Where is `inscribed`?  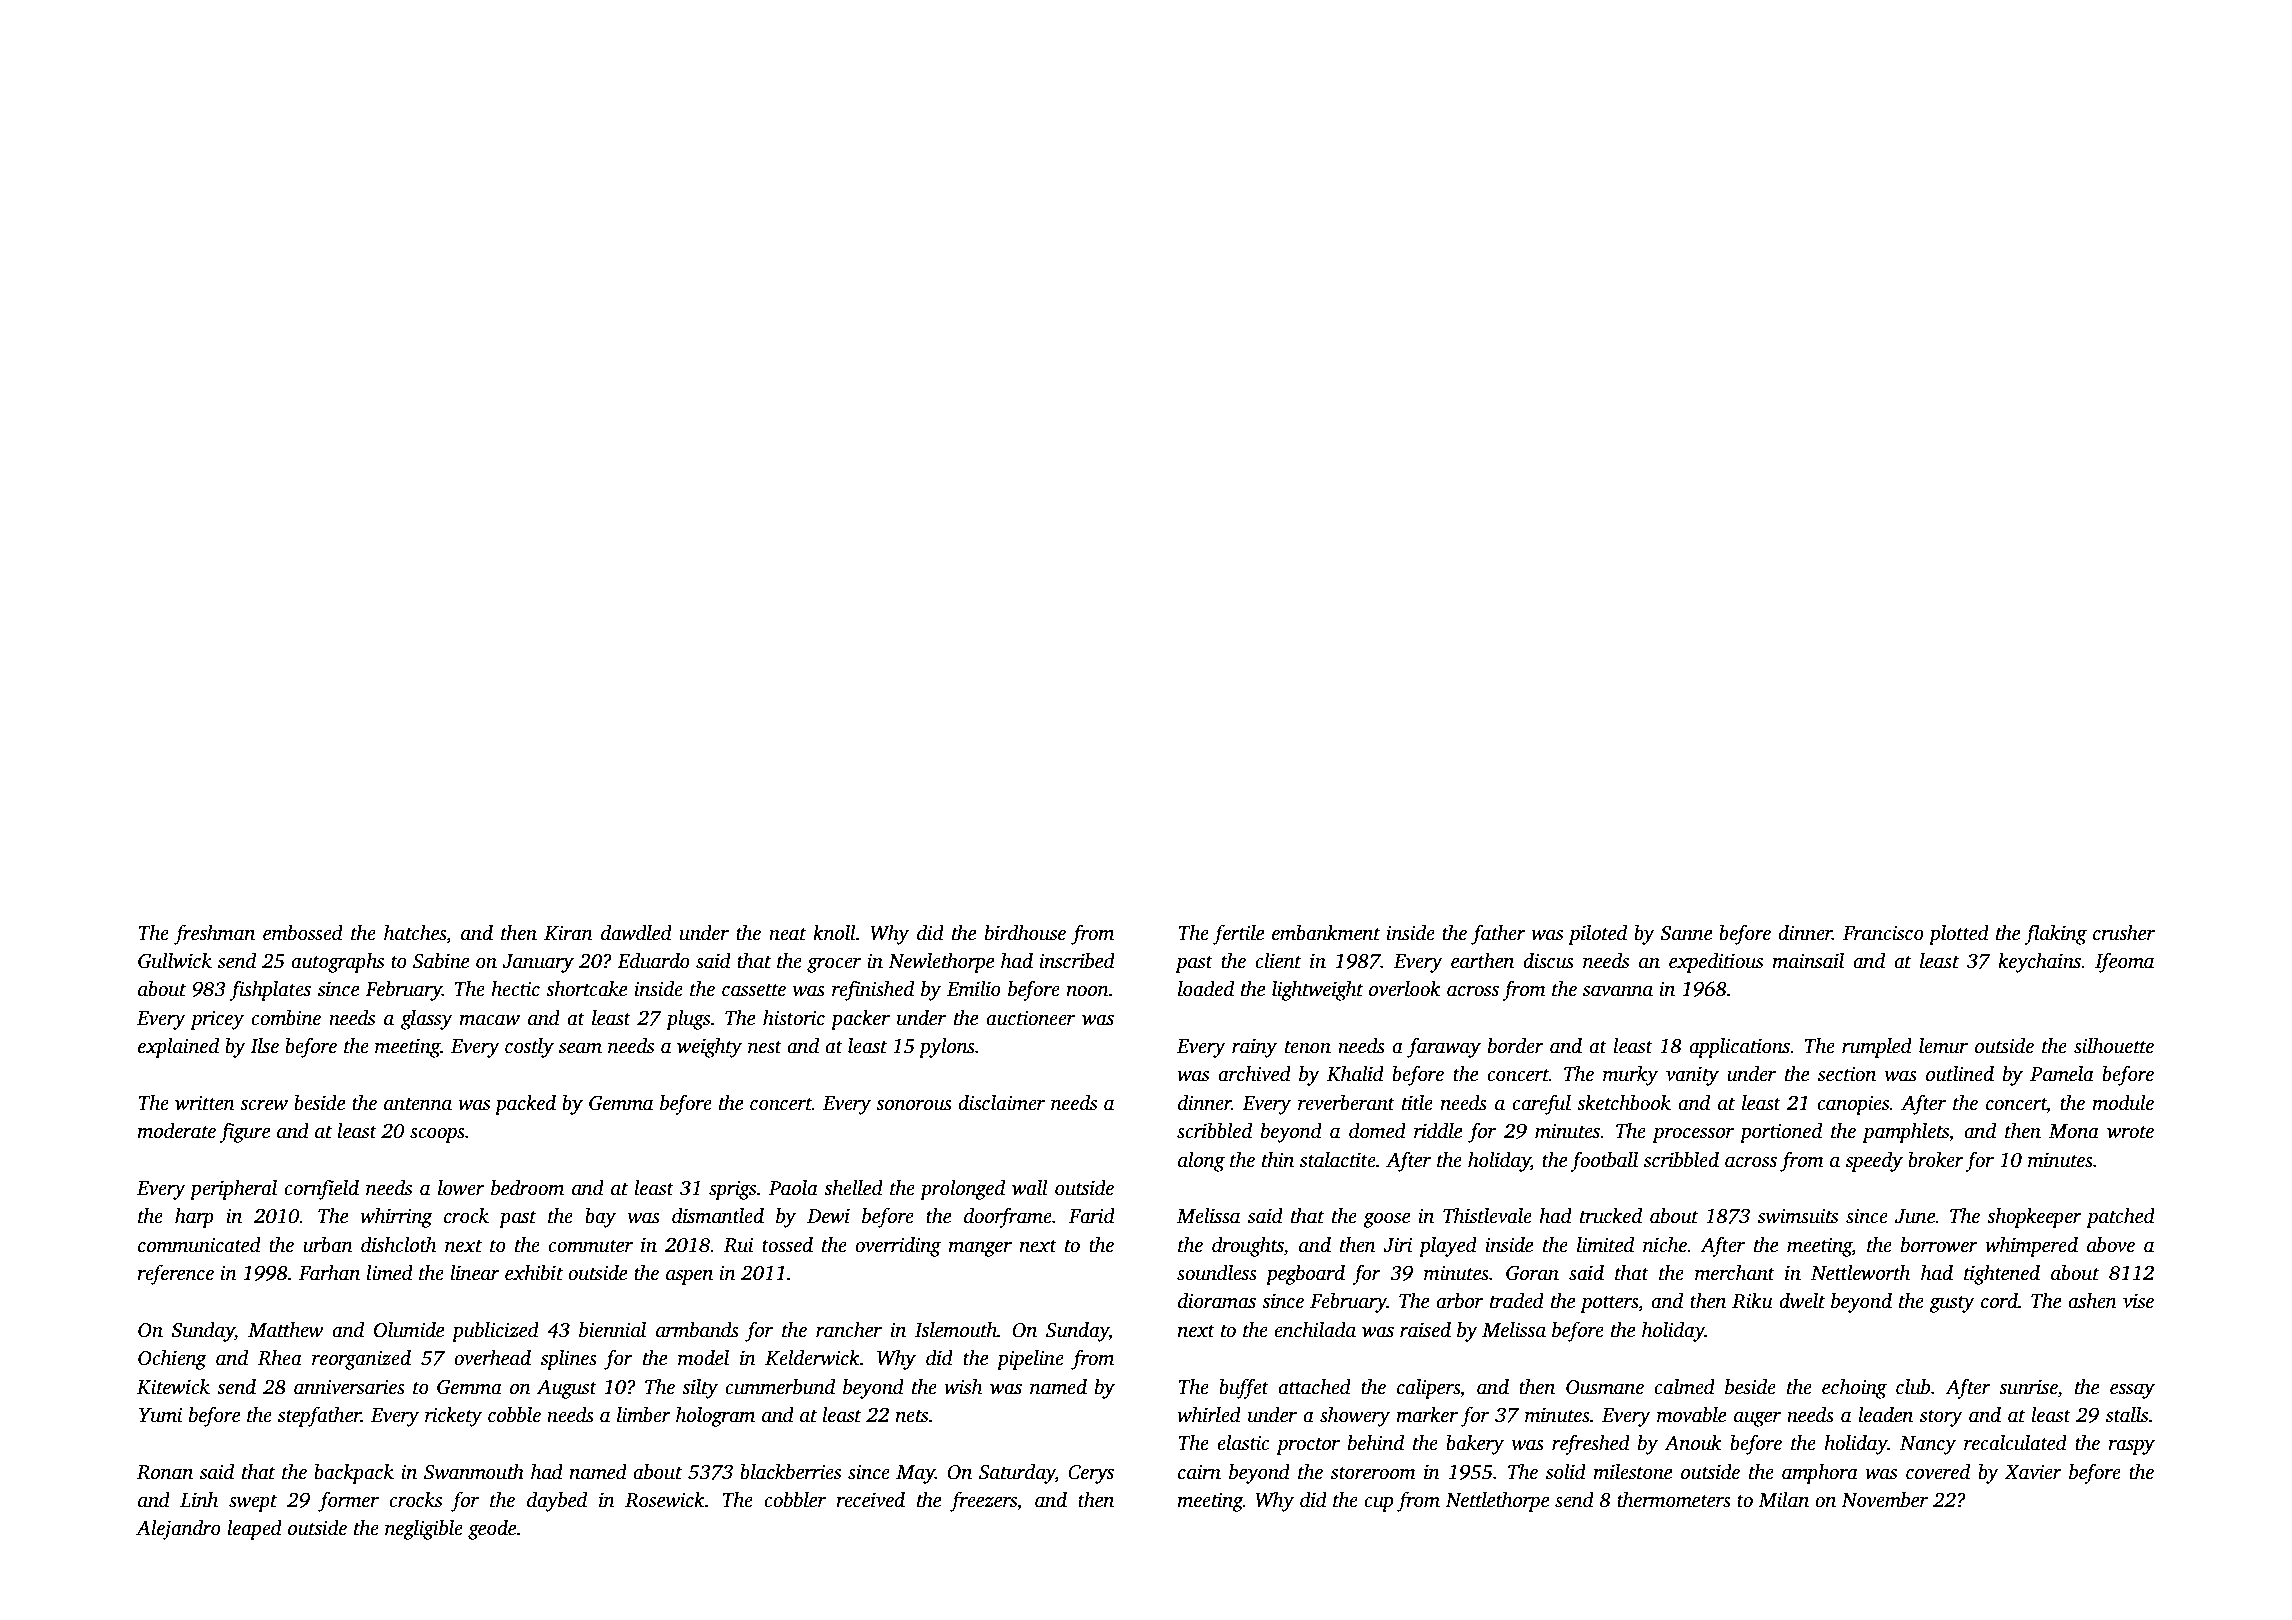 inscribed is located at coordinates (1077, 961).
